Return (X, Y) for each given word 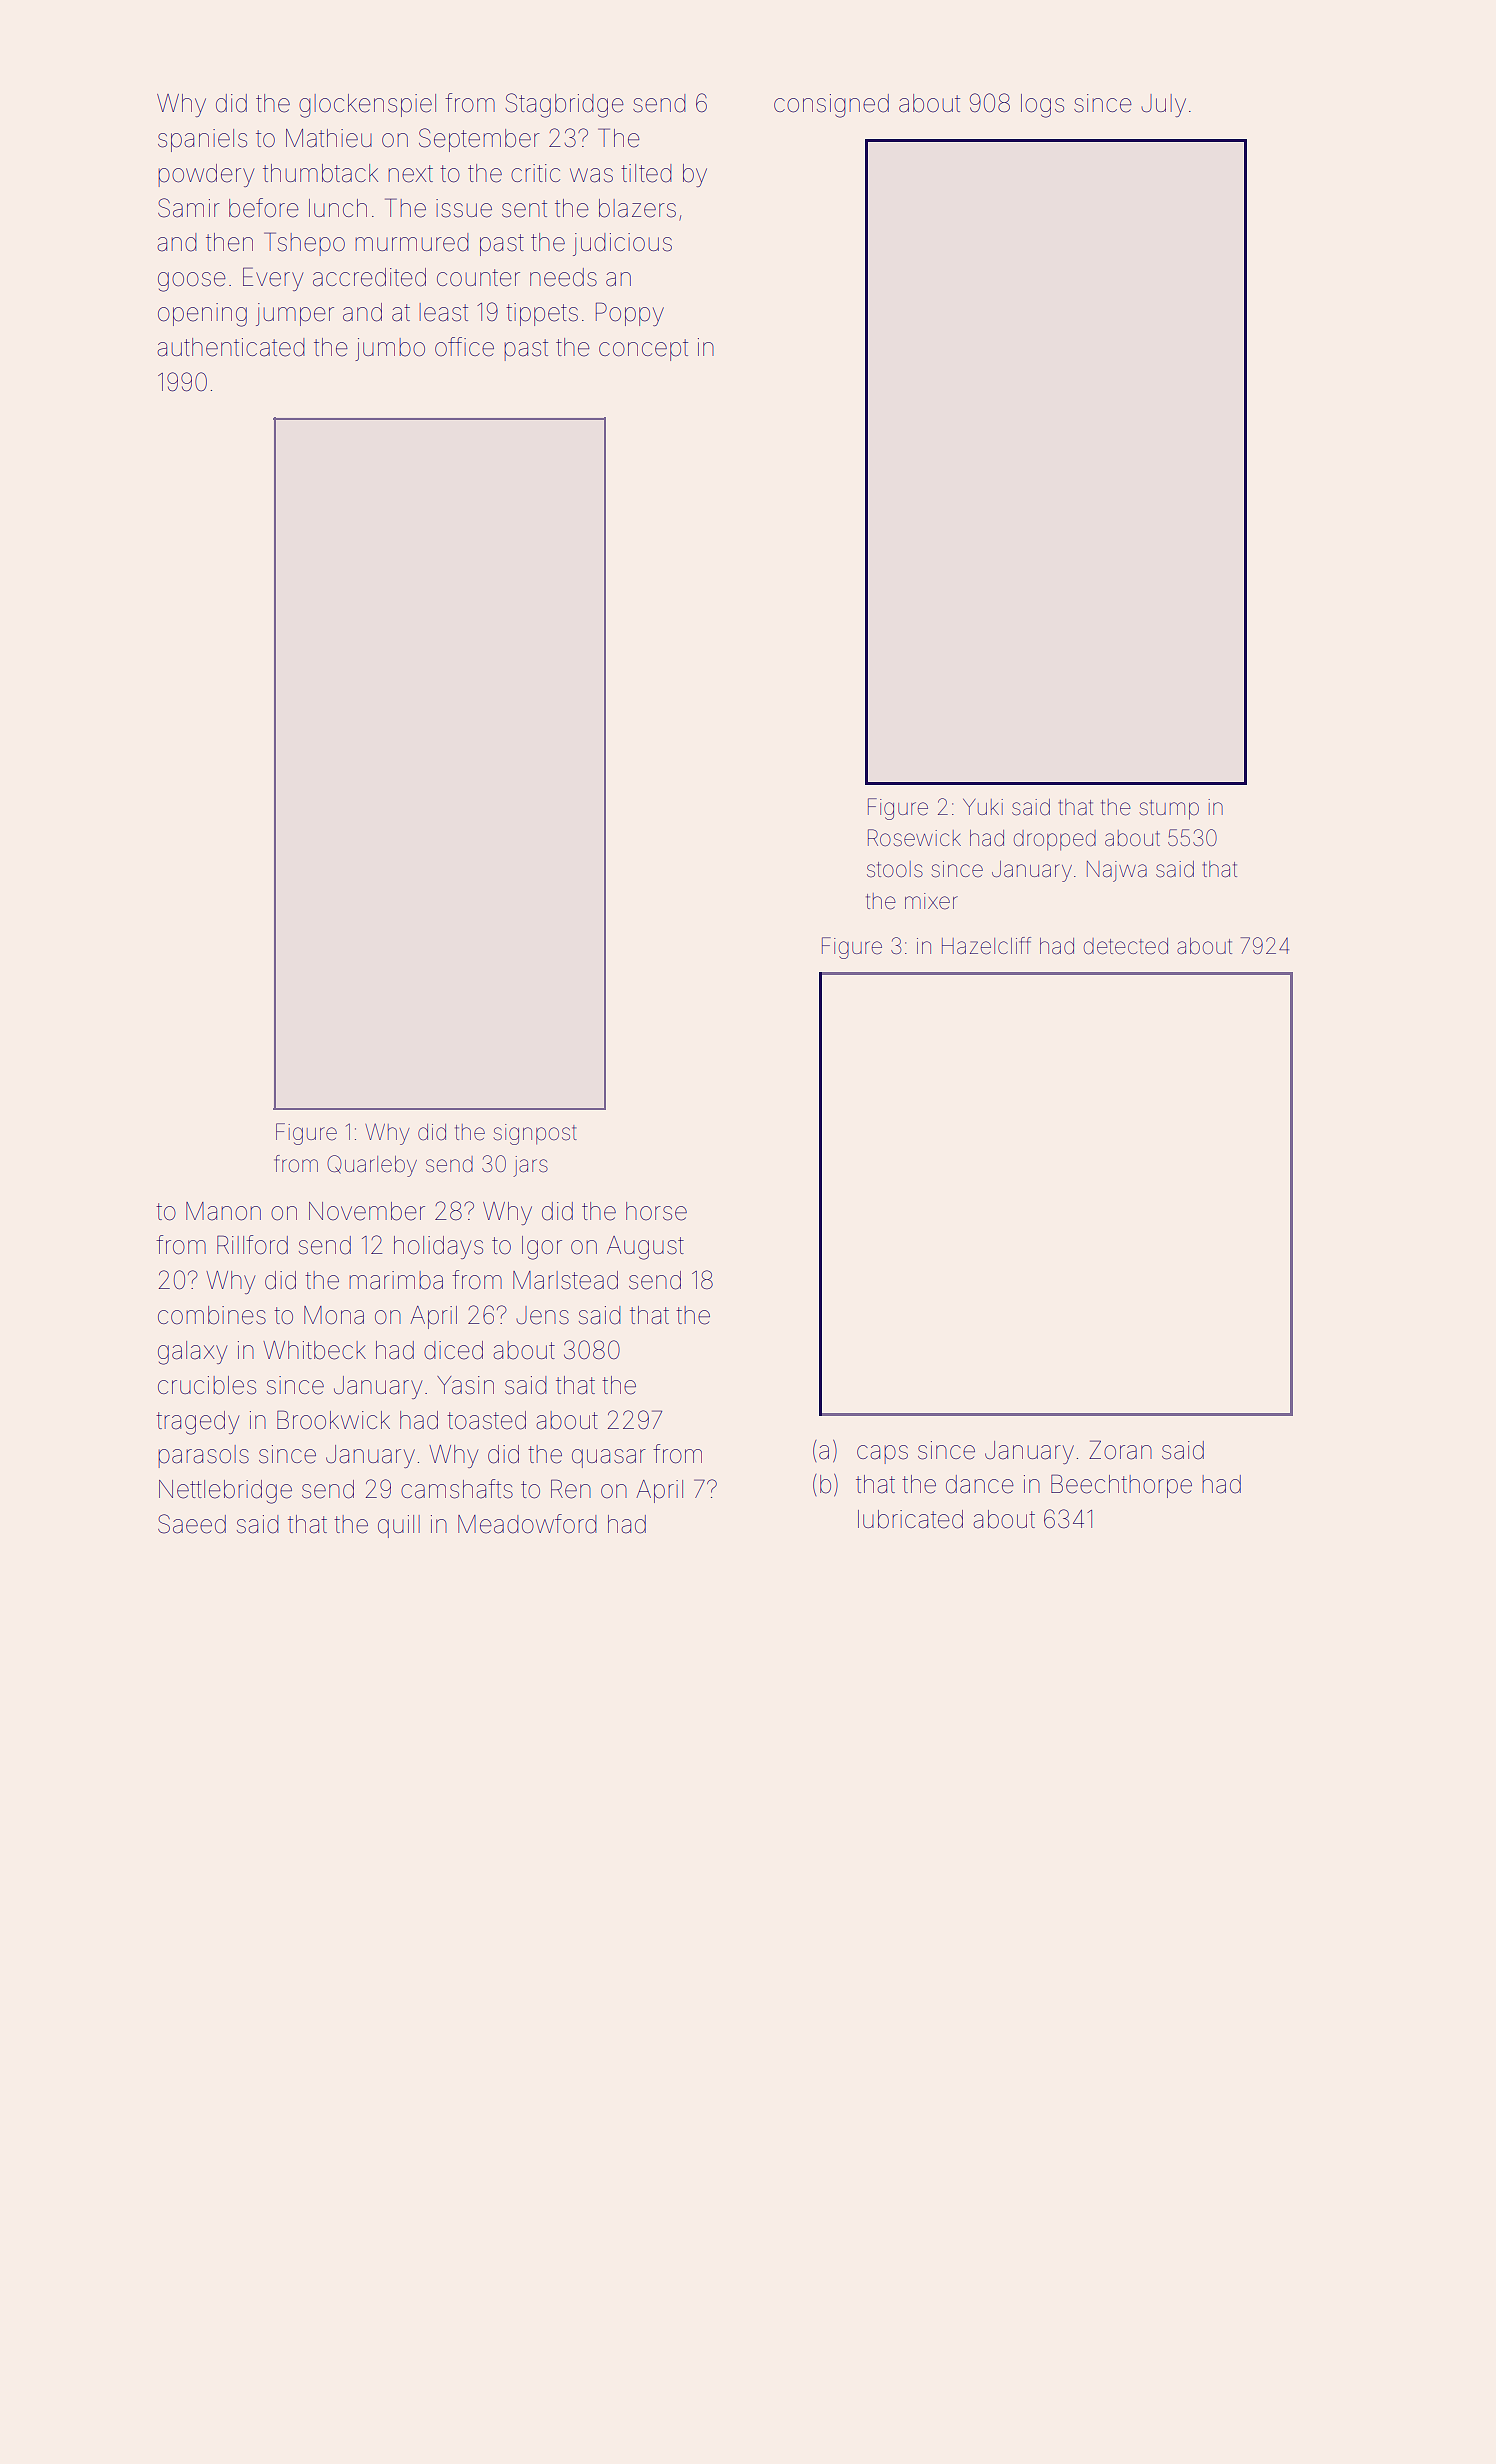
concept (643, 350)
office (464, 347)
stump (1169, 810)
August (645, 1248)
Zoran (1120, 1450)
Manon (223, 1211)
